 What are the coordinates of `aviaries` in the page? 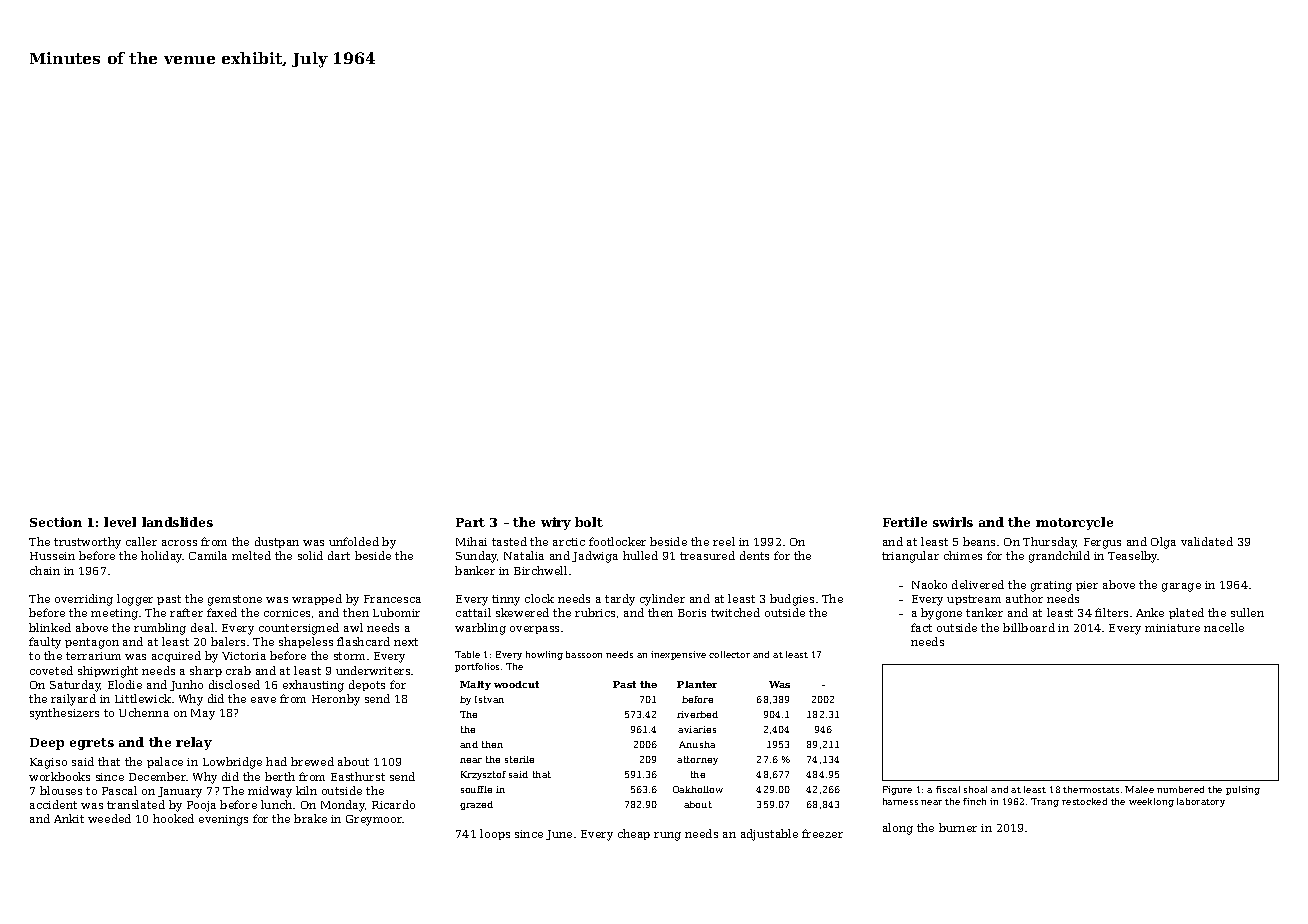 It's located at (697, 729).
